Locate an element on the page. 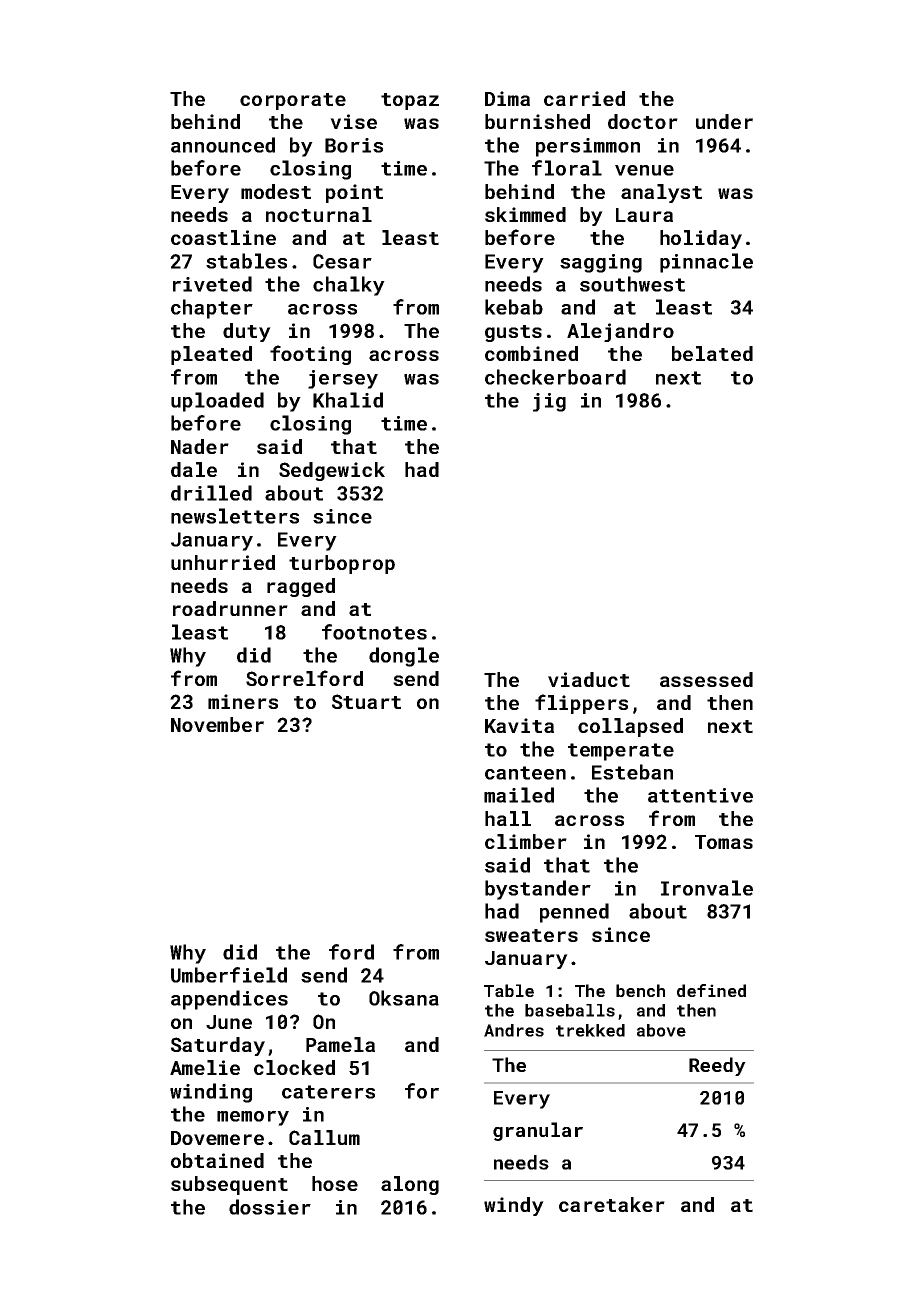 The width and height of the page is (924, 1311). carried is located at coordinates (584, 98).
